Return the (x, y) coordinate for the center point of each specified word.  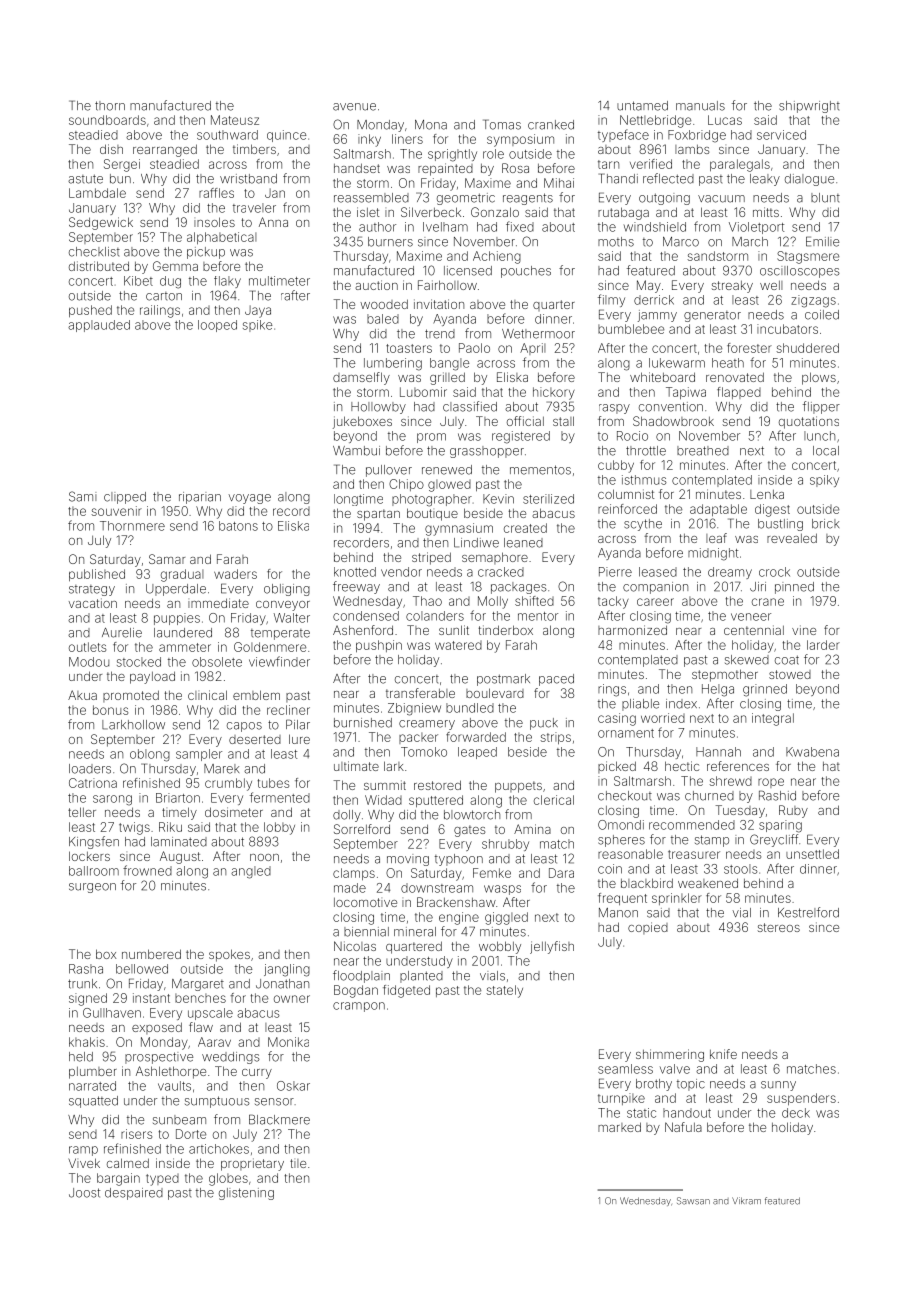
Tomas (502, 124)
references (738, 766)
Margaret (198, 985)
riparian (200, 498)
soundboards (107, 120)
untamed (642, 106)
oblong (150, 755)
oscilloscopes (800, 272)
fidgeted (406, 991)
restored (437, 785)
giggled (506, 918)
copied (648, 928)
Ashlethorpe (171, 1072)
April (533, 349)
